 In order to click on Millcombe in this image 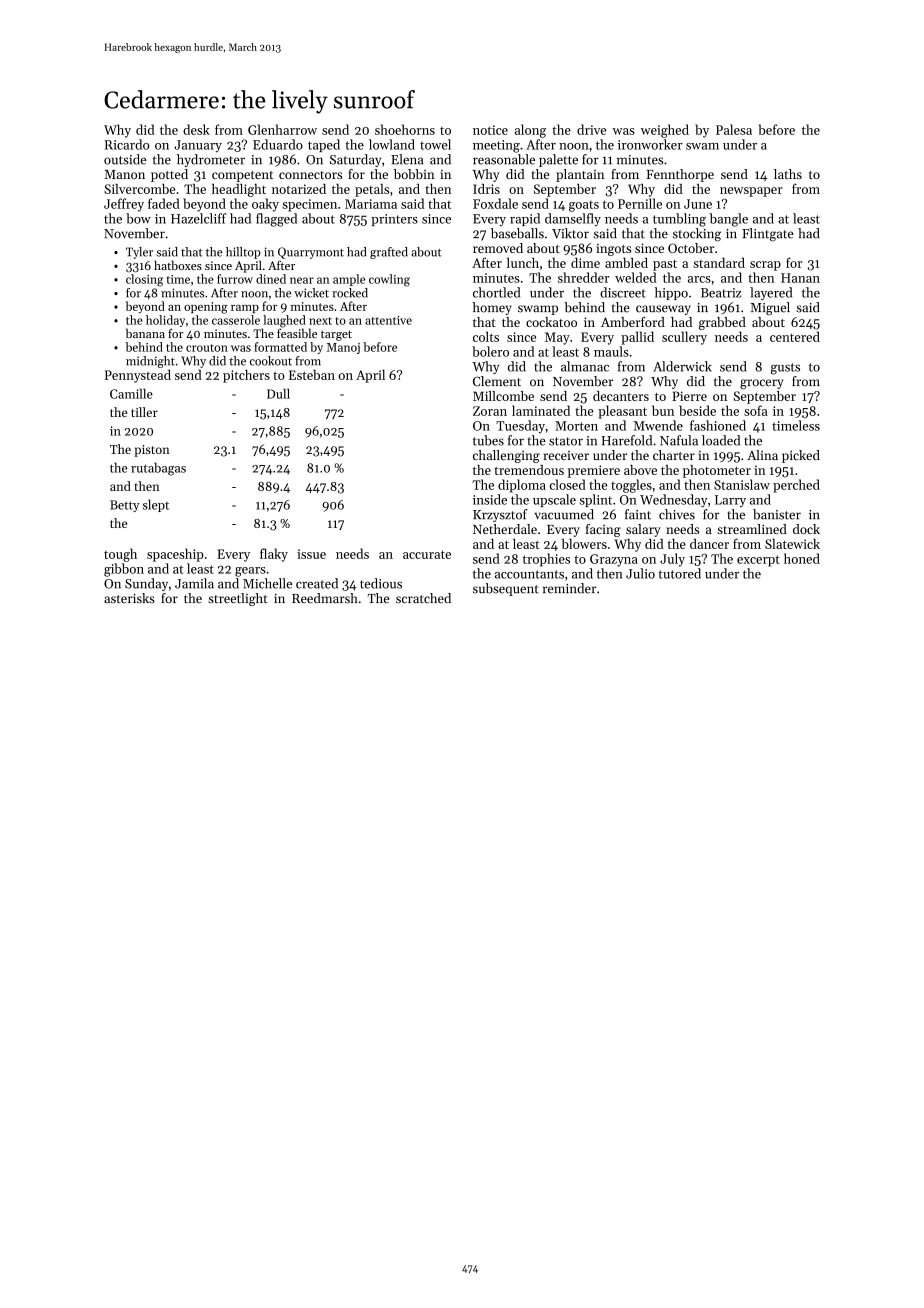, I will do `click(503, 396)`.
